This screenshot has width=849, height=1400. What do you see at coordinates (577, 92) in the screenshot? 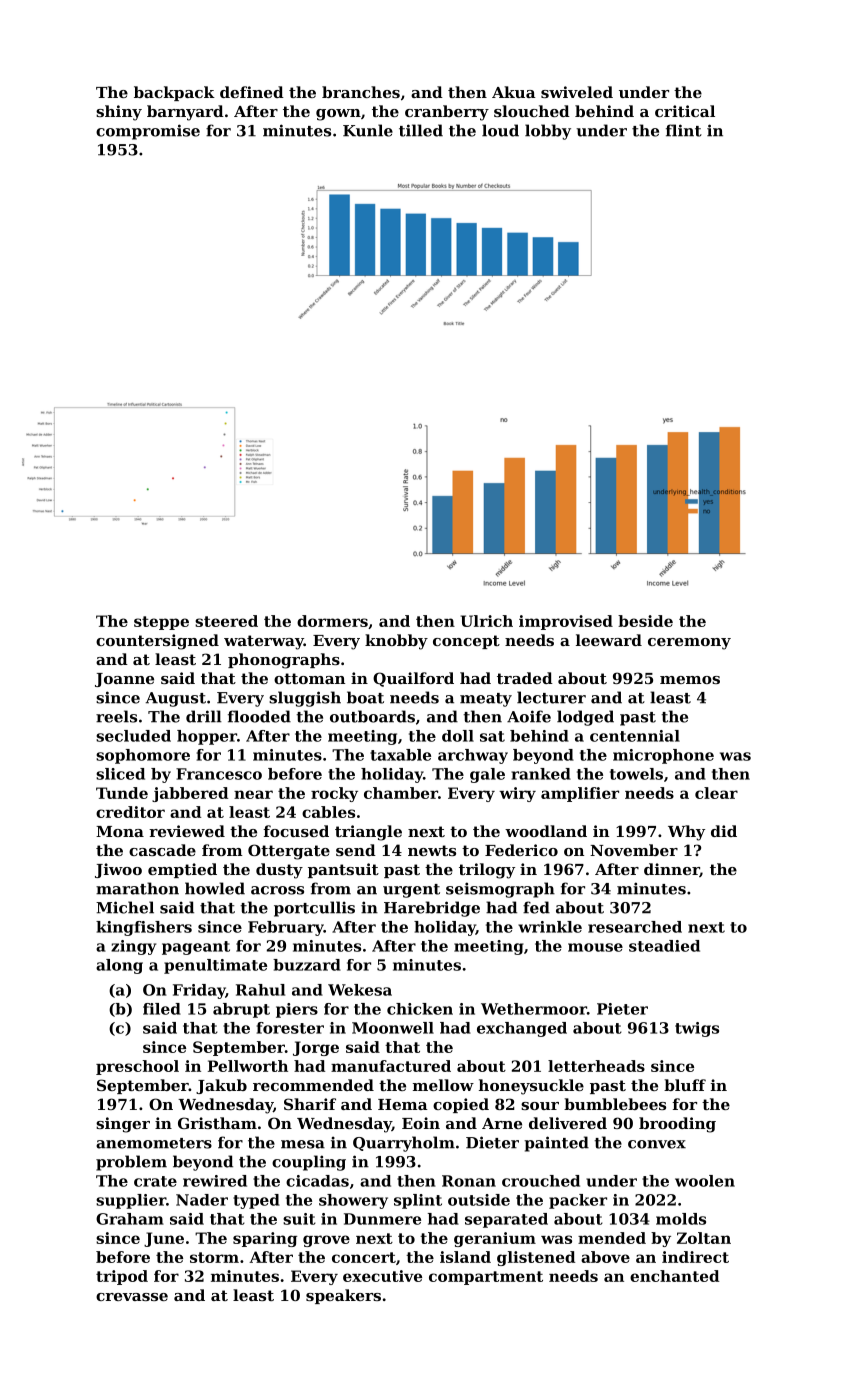
I see `swiveled` at bounding box center [577, 92].
